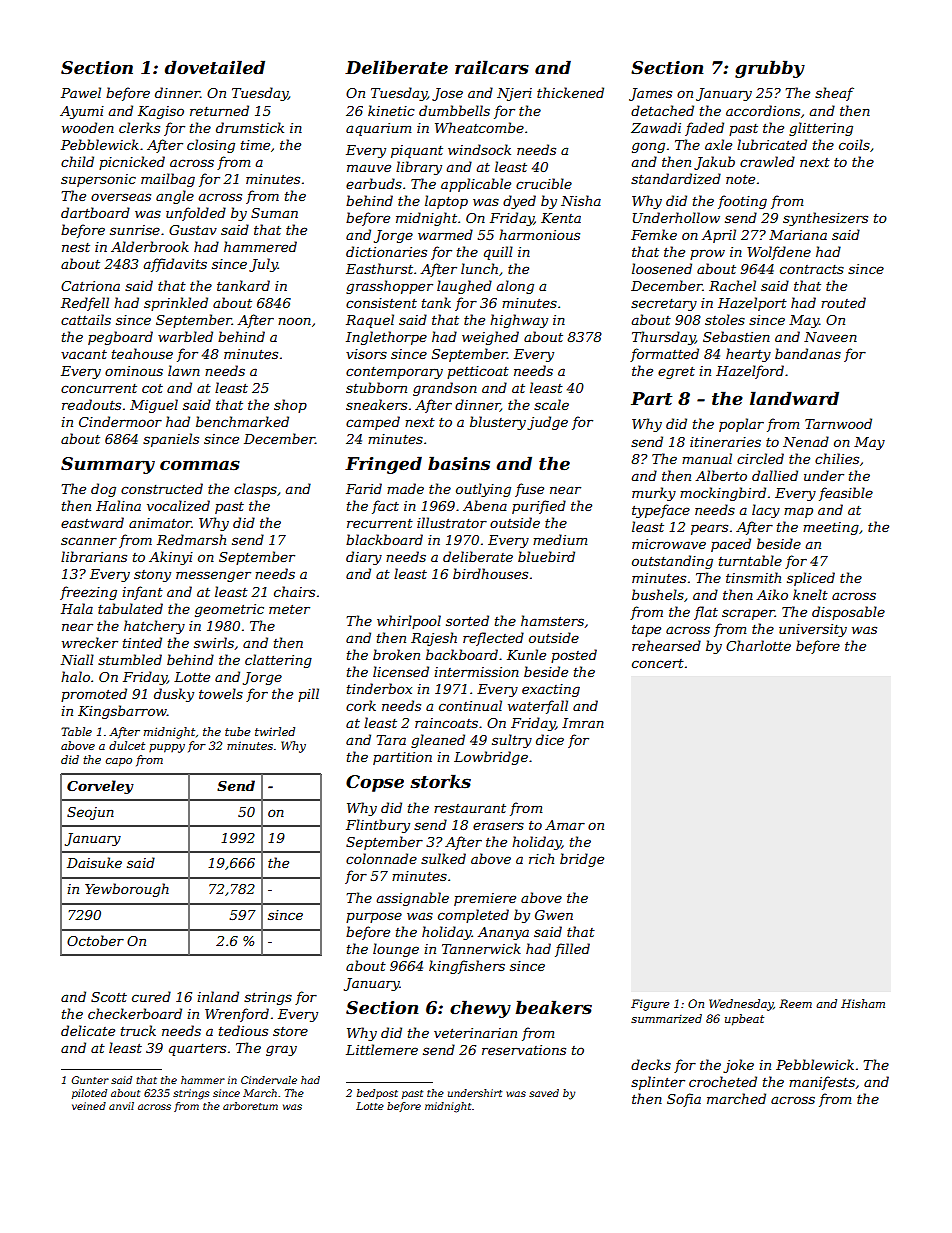 Image resolution: width=952 pixels, height=1233 pixels. I want to click on delicate, so click(88, 1030).
